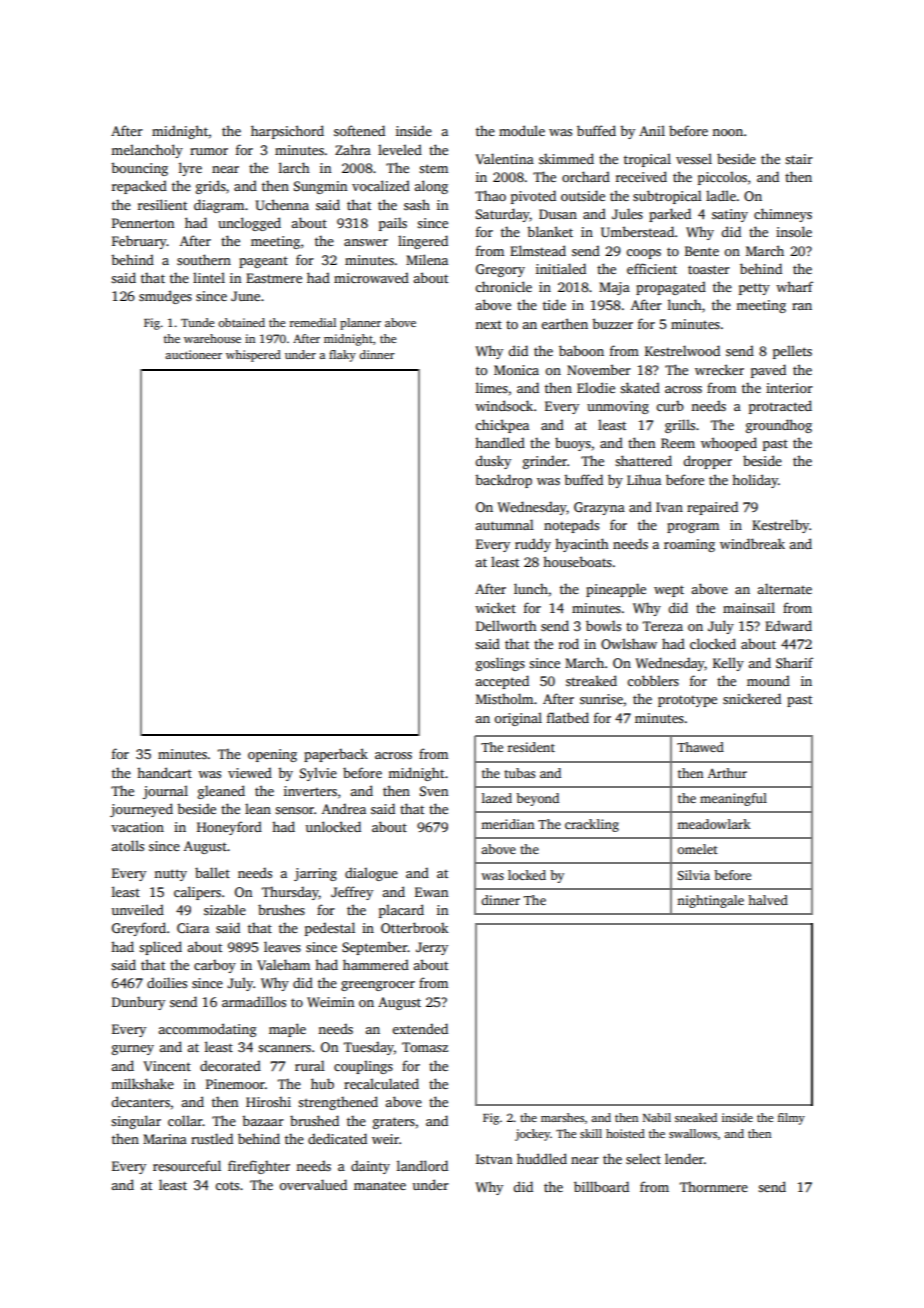  What do you see at coordinates (272, 755) in the screenshot?
I see `opening` at bounding box center [272, 755].
